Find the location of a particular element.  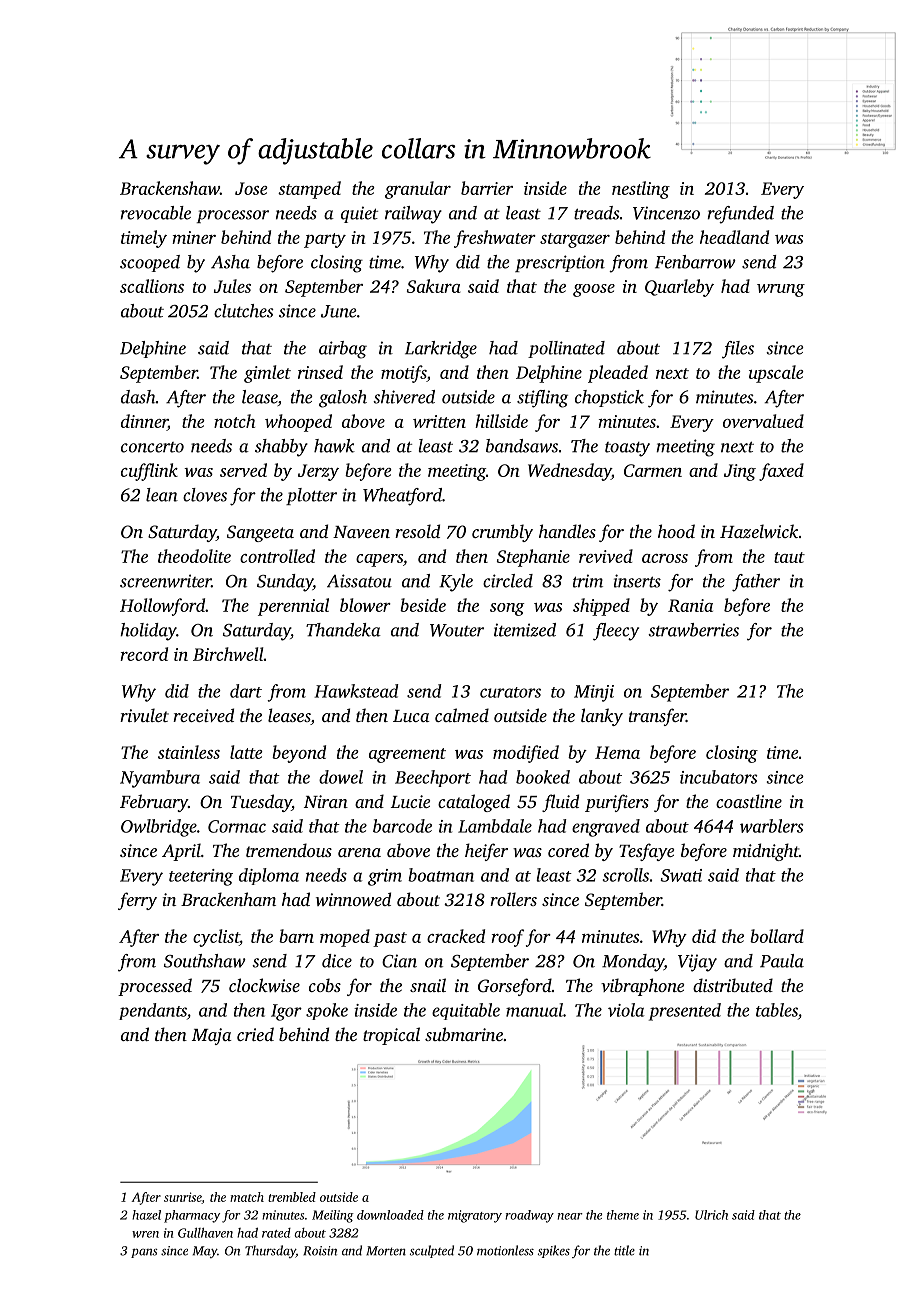

Wheatford is located at coordinates (402, 497).
